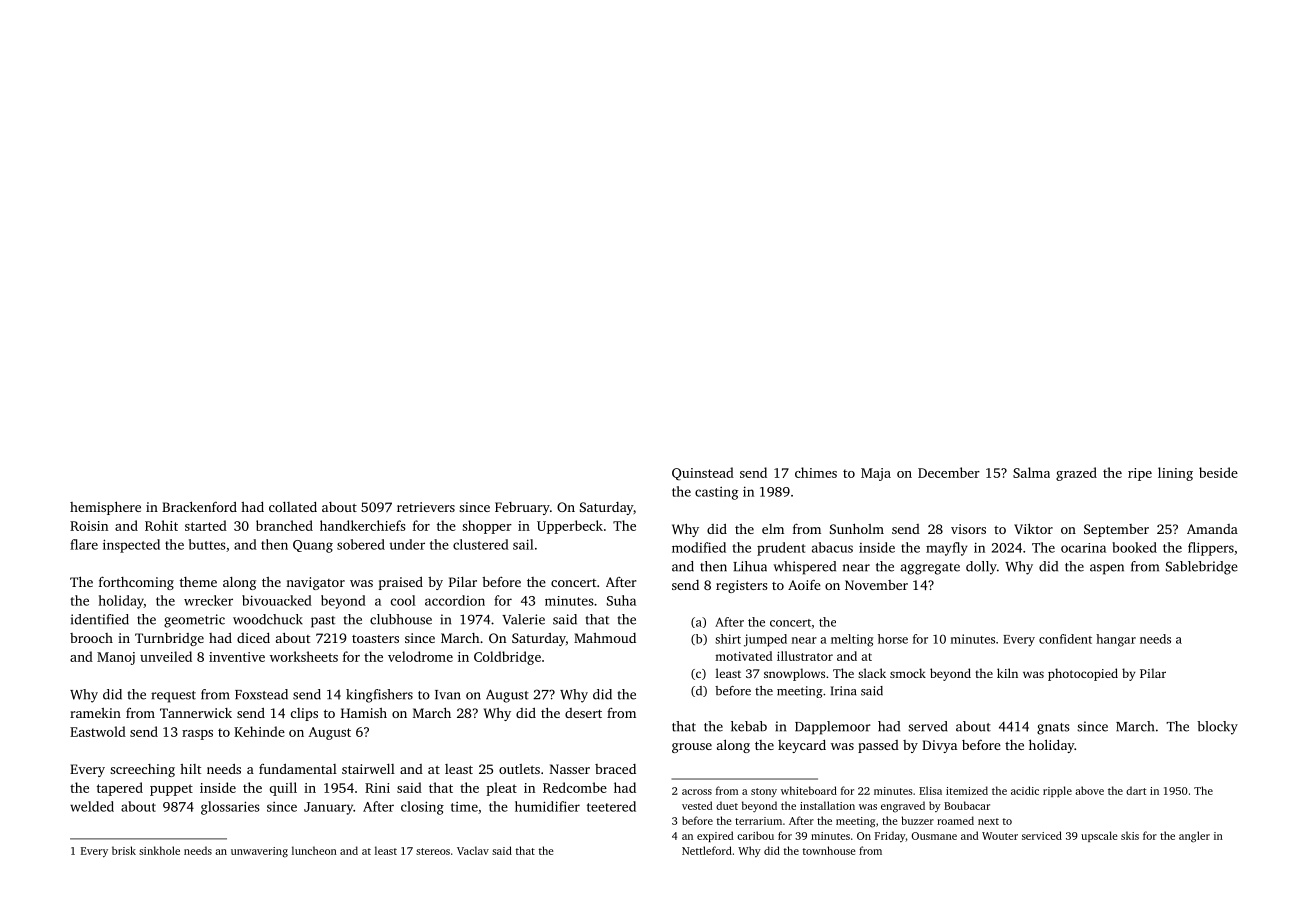 The width and height of the document is (1308, 924). I want to click on photocopied, so click(1083, 674).
